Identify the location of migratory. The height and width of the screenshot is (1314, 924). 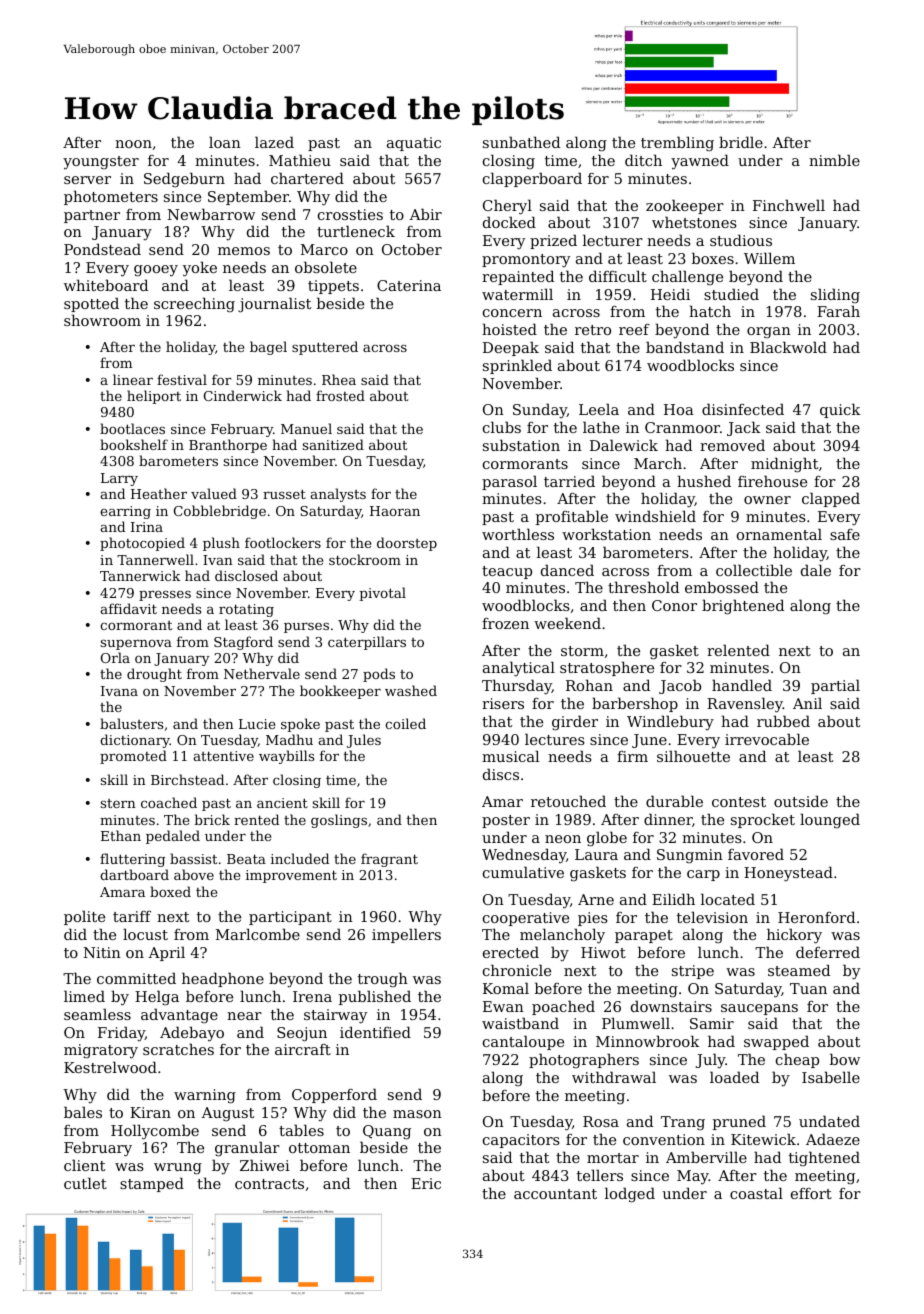
(101, 1051).
